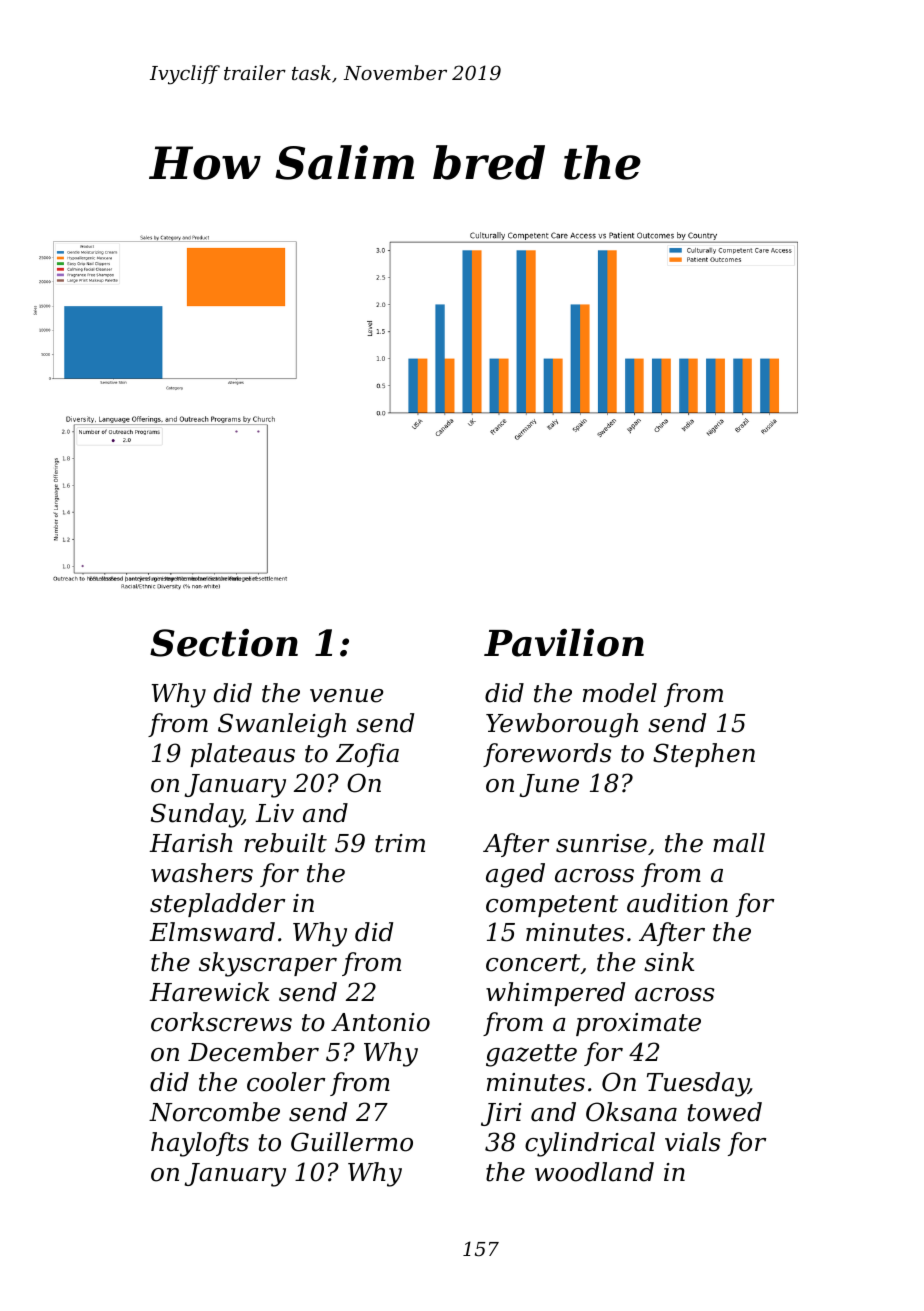 The height and width of the document is (1311, 924). I want to click on woodland, so click(594, 1172).
